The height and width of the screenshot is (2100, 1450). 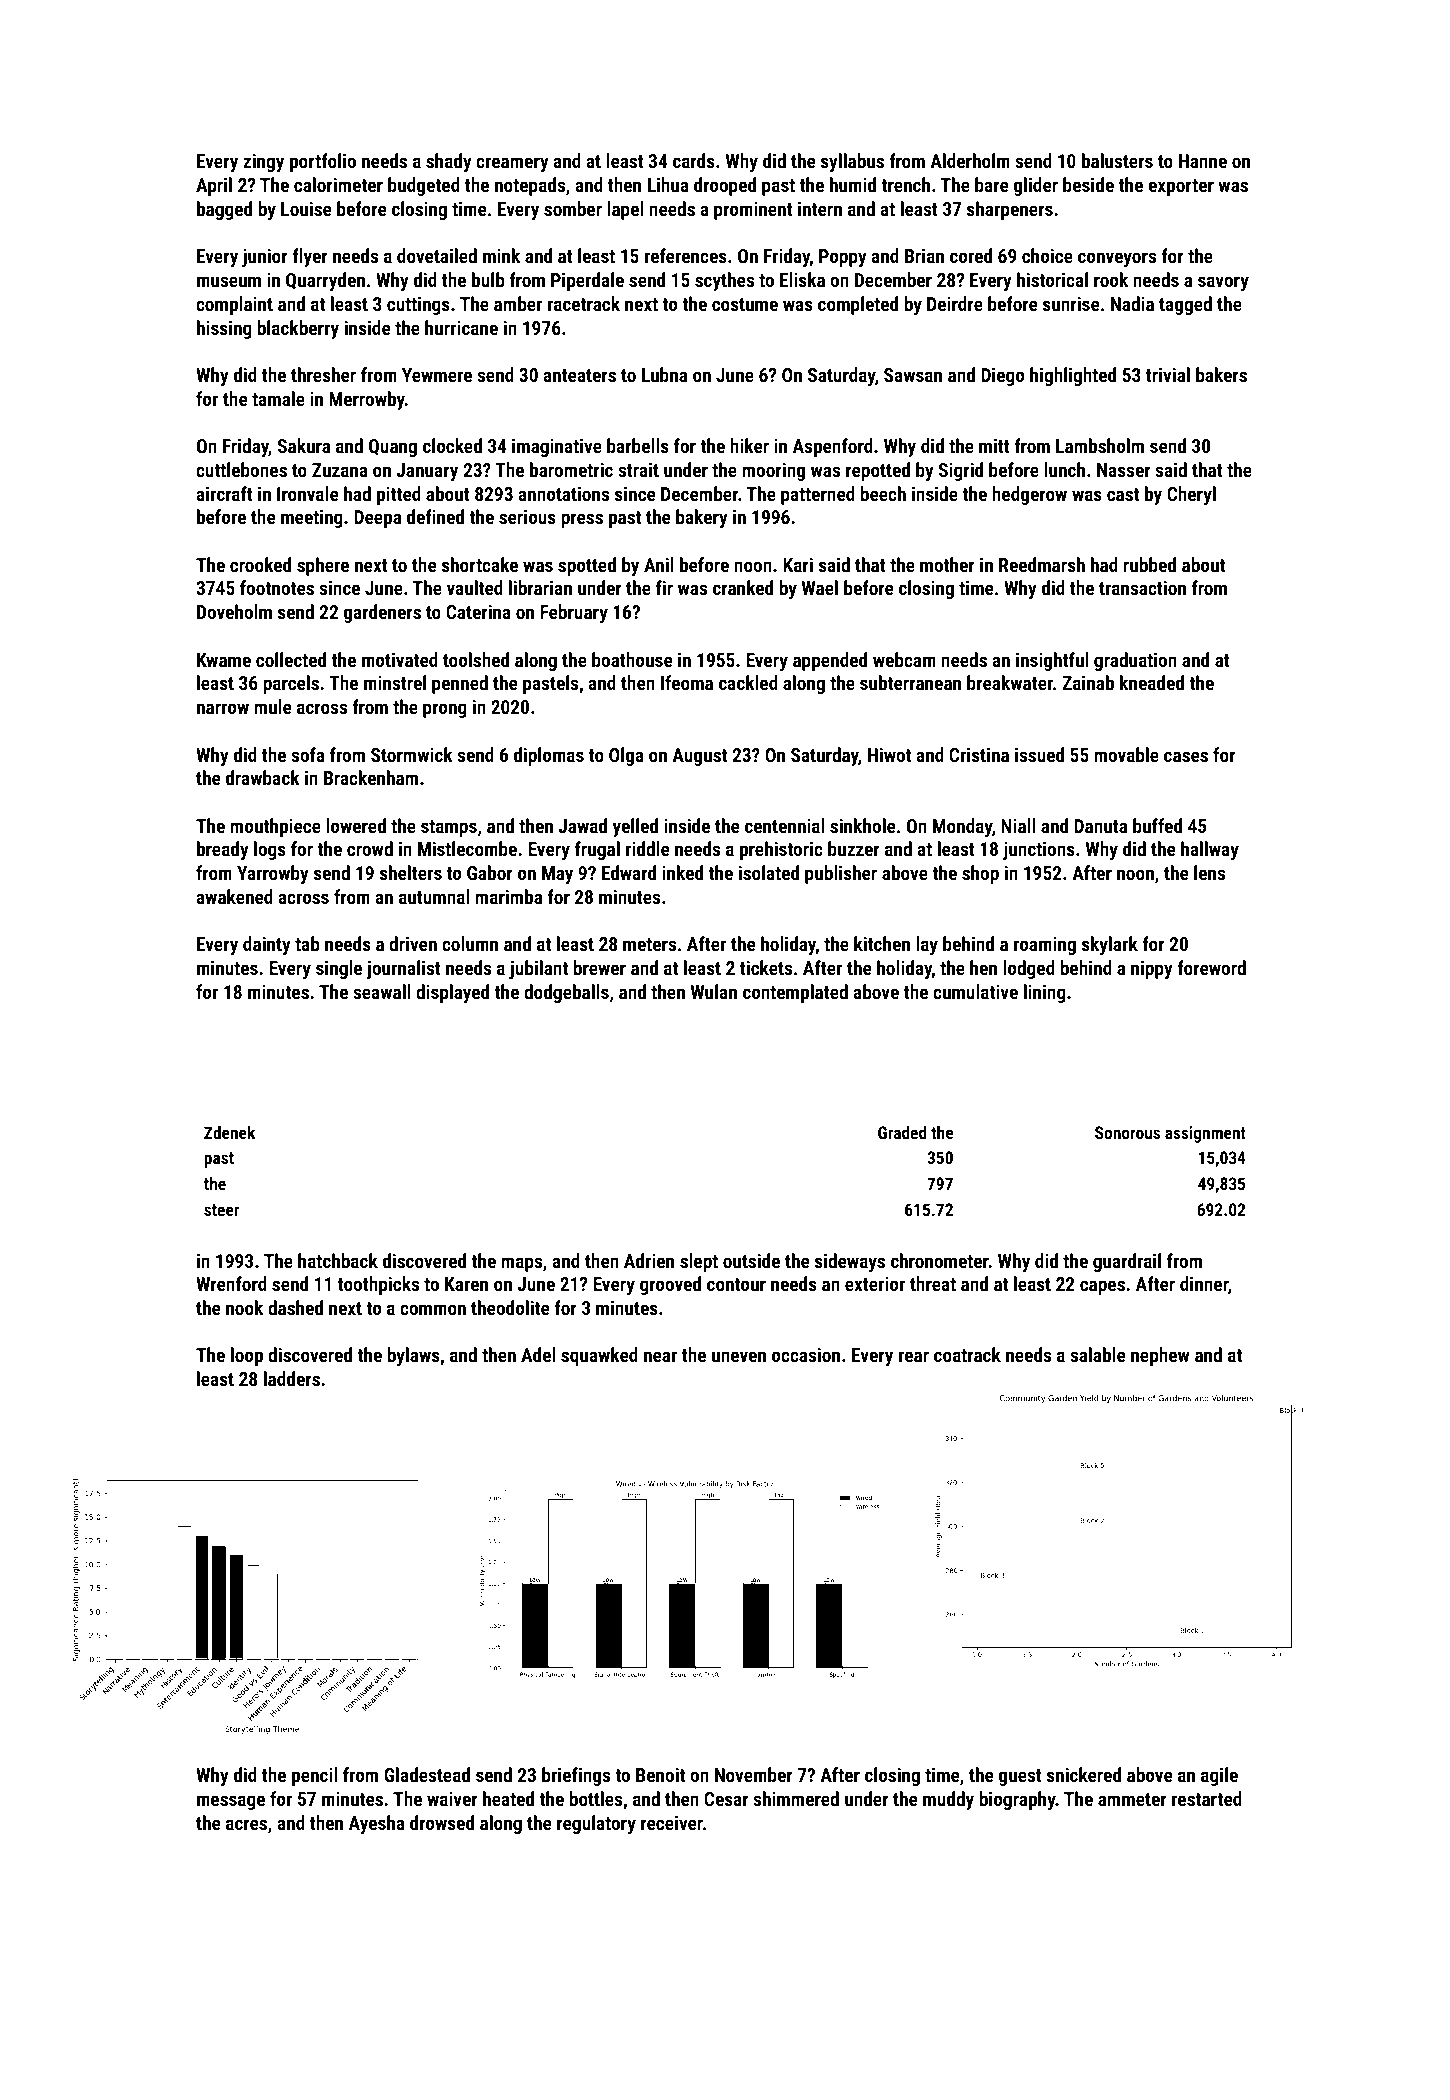 I want to click on buffed, so click(x=1157, y=825).
